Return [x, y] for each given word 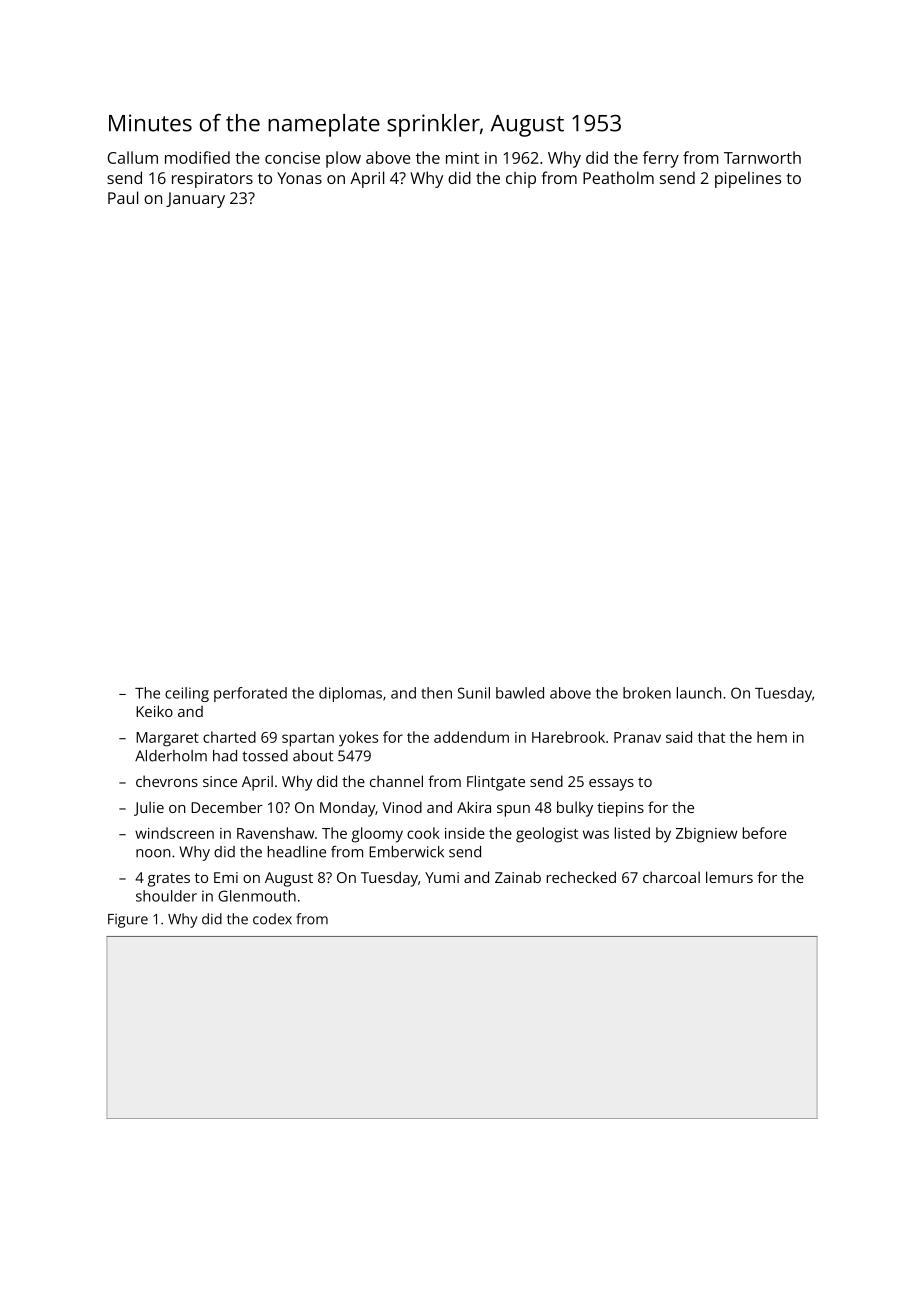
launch [699, 693]
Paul [123, 197]
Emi [226, 877]
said [679, 737]
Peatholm [618, 177]
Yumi [442, 877]
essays [611, 785]
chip [521, 179]
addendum [471, 737]
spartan [308, 740]
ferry [661, 159]
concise [292, 158]
